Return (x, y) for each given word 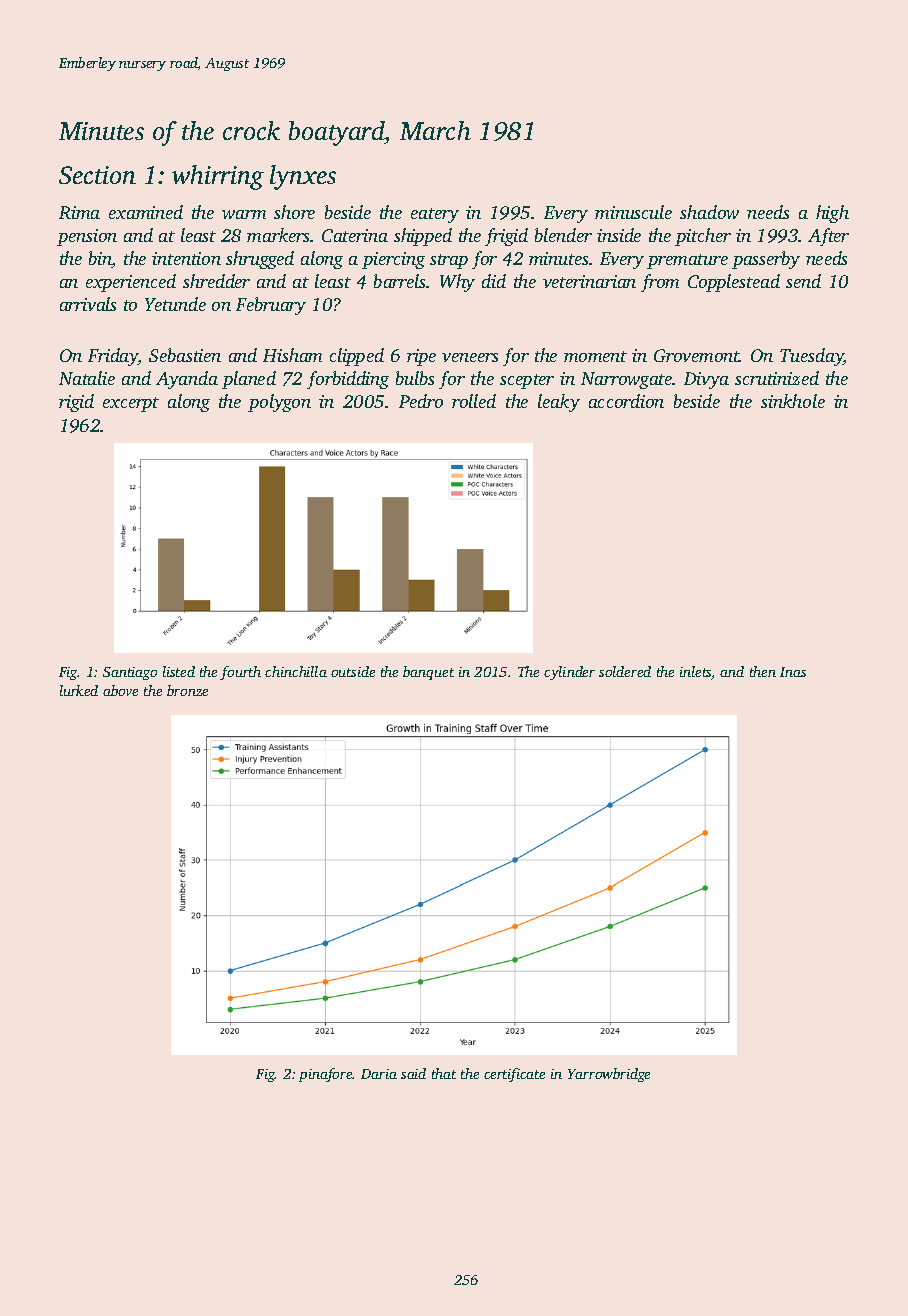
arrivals (88, 304)
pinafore (326, 1075)
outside (353, 671)
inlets (696, 673)
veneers (470, 357)
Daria (379, 1074)
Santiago (130, 673)
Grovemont (697, 355)
